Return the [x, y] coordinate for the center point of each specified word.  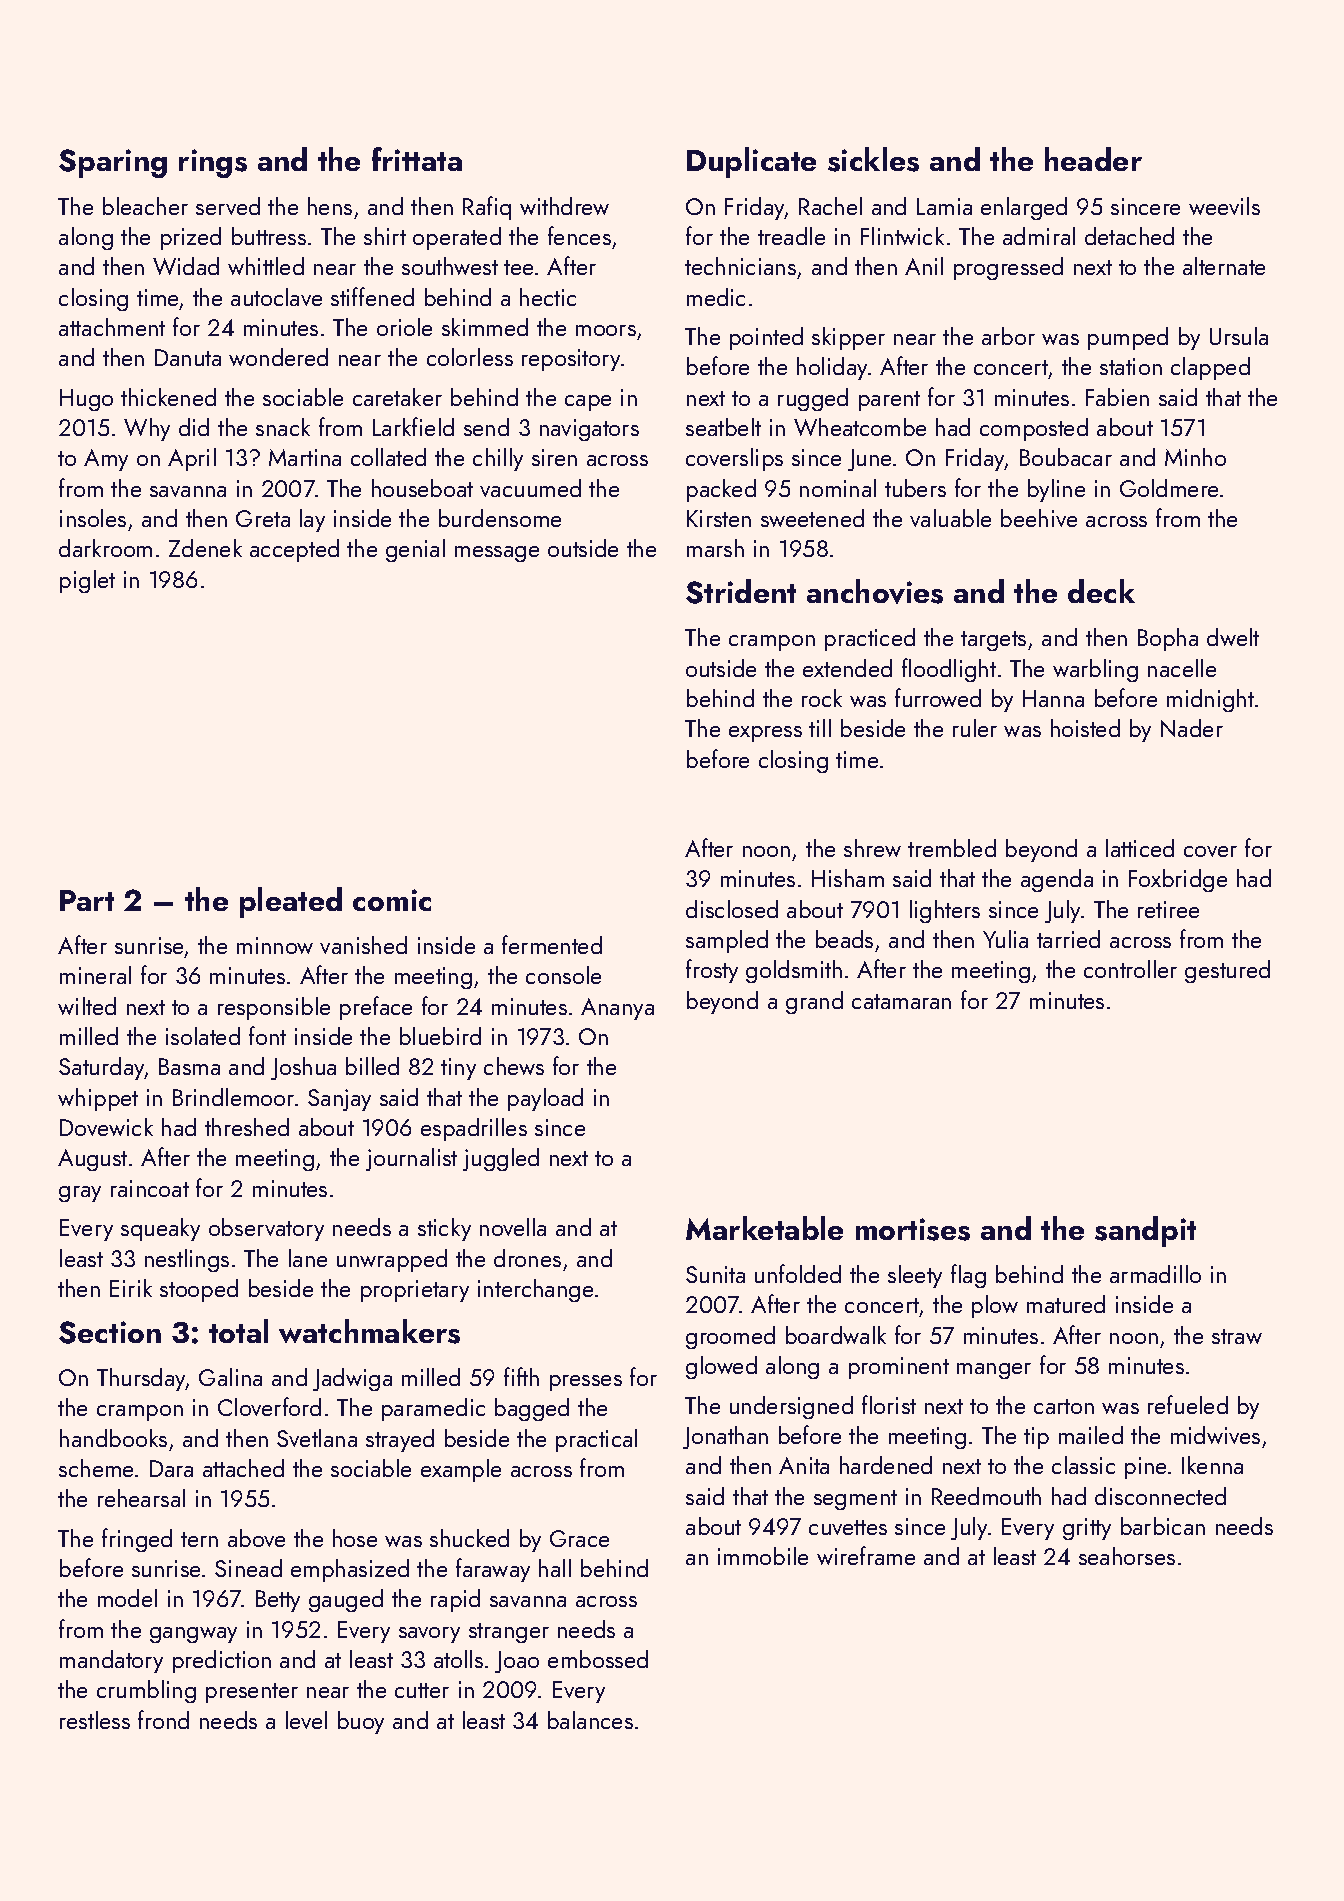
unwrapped [392, 1260]
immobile [763, 1556]
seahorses [1127, 1556]
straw [1237, 1336]
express [765, 734]
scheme [96, 1468]
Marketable [764, 1228]
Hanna [1053, 698]
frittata [417, 159]
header [1093, 159]
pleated [291, 902]
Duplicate [751, 162]
